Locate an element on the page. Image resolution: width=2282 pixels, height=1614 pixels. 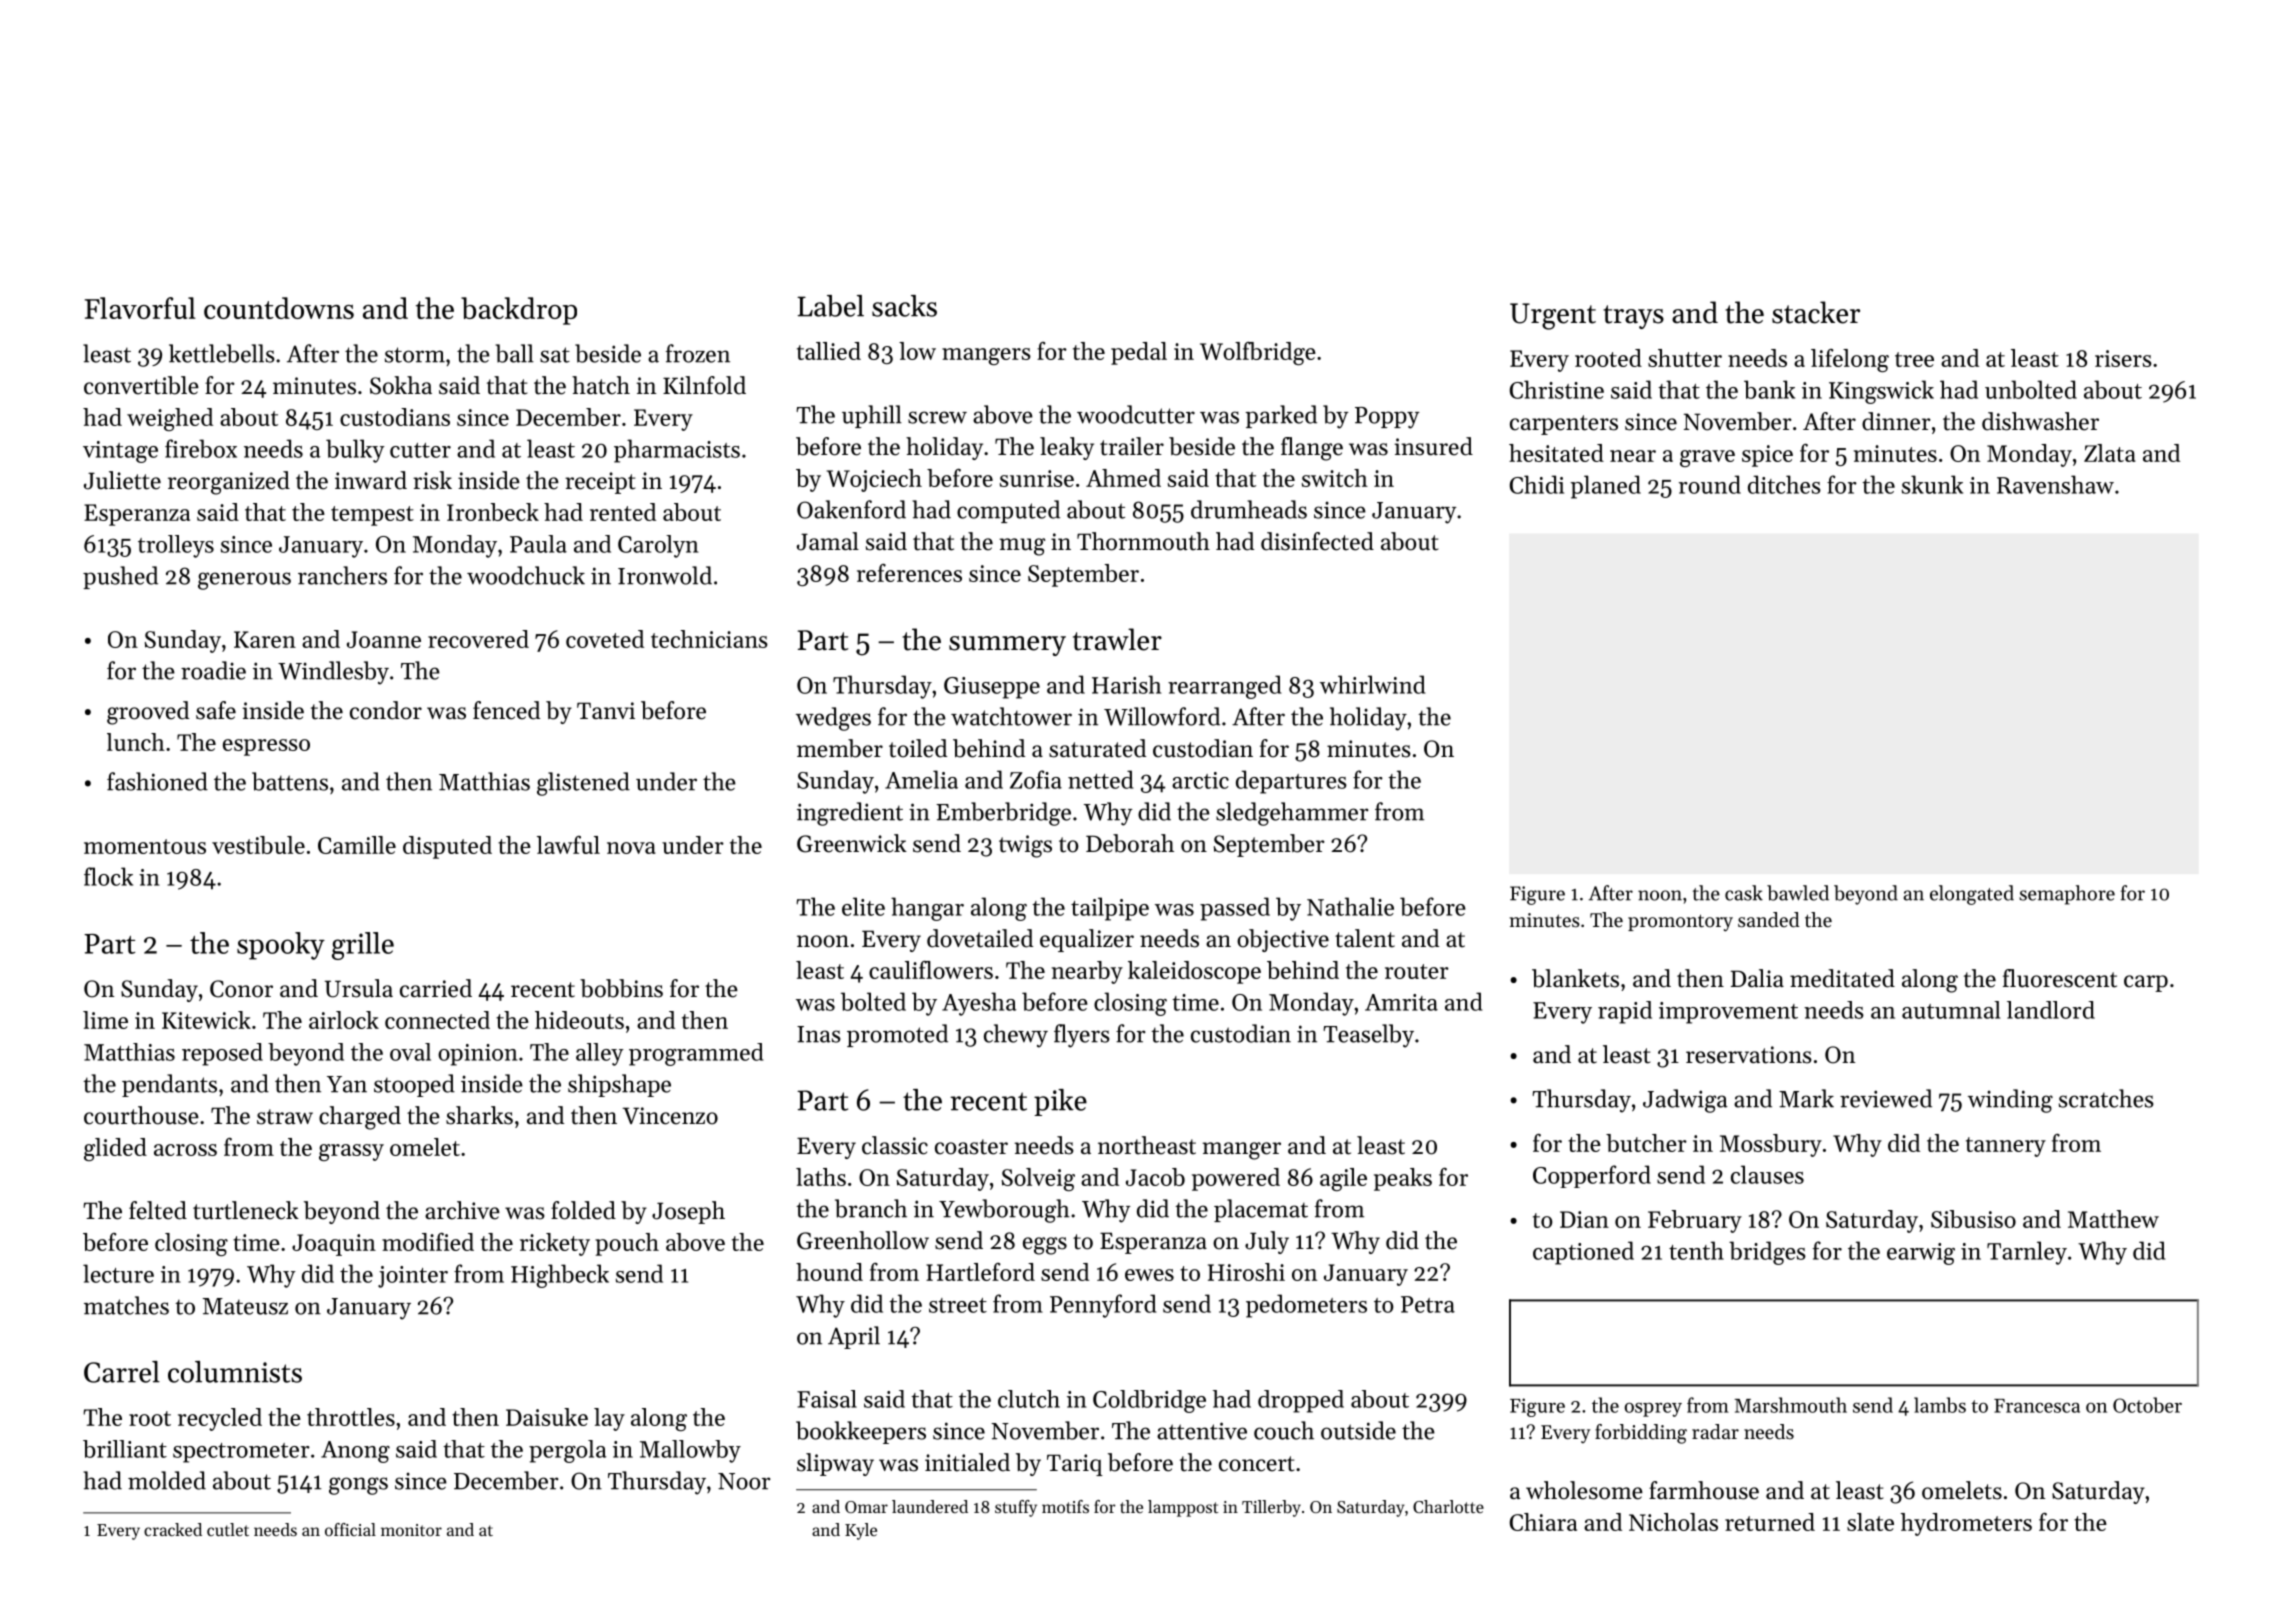
sacks is located at coordinates (904, 306).
